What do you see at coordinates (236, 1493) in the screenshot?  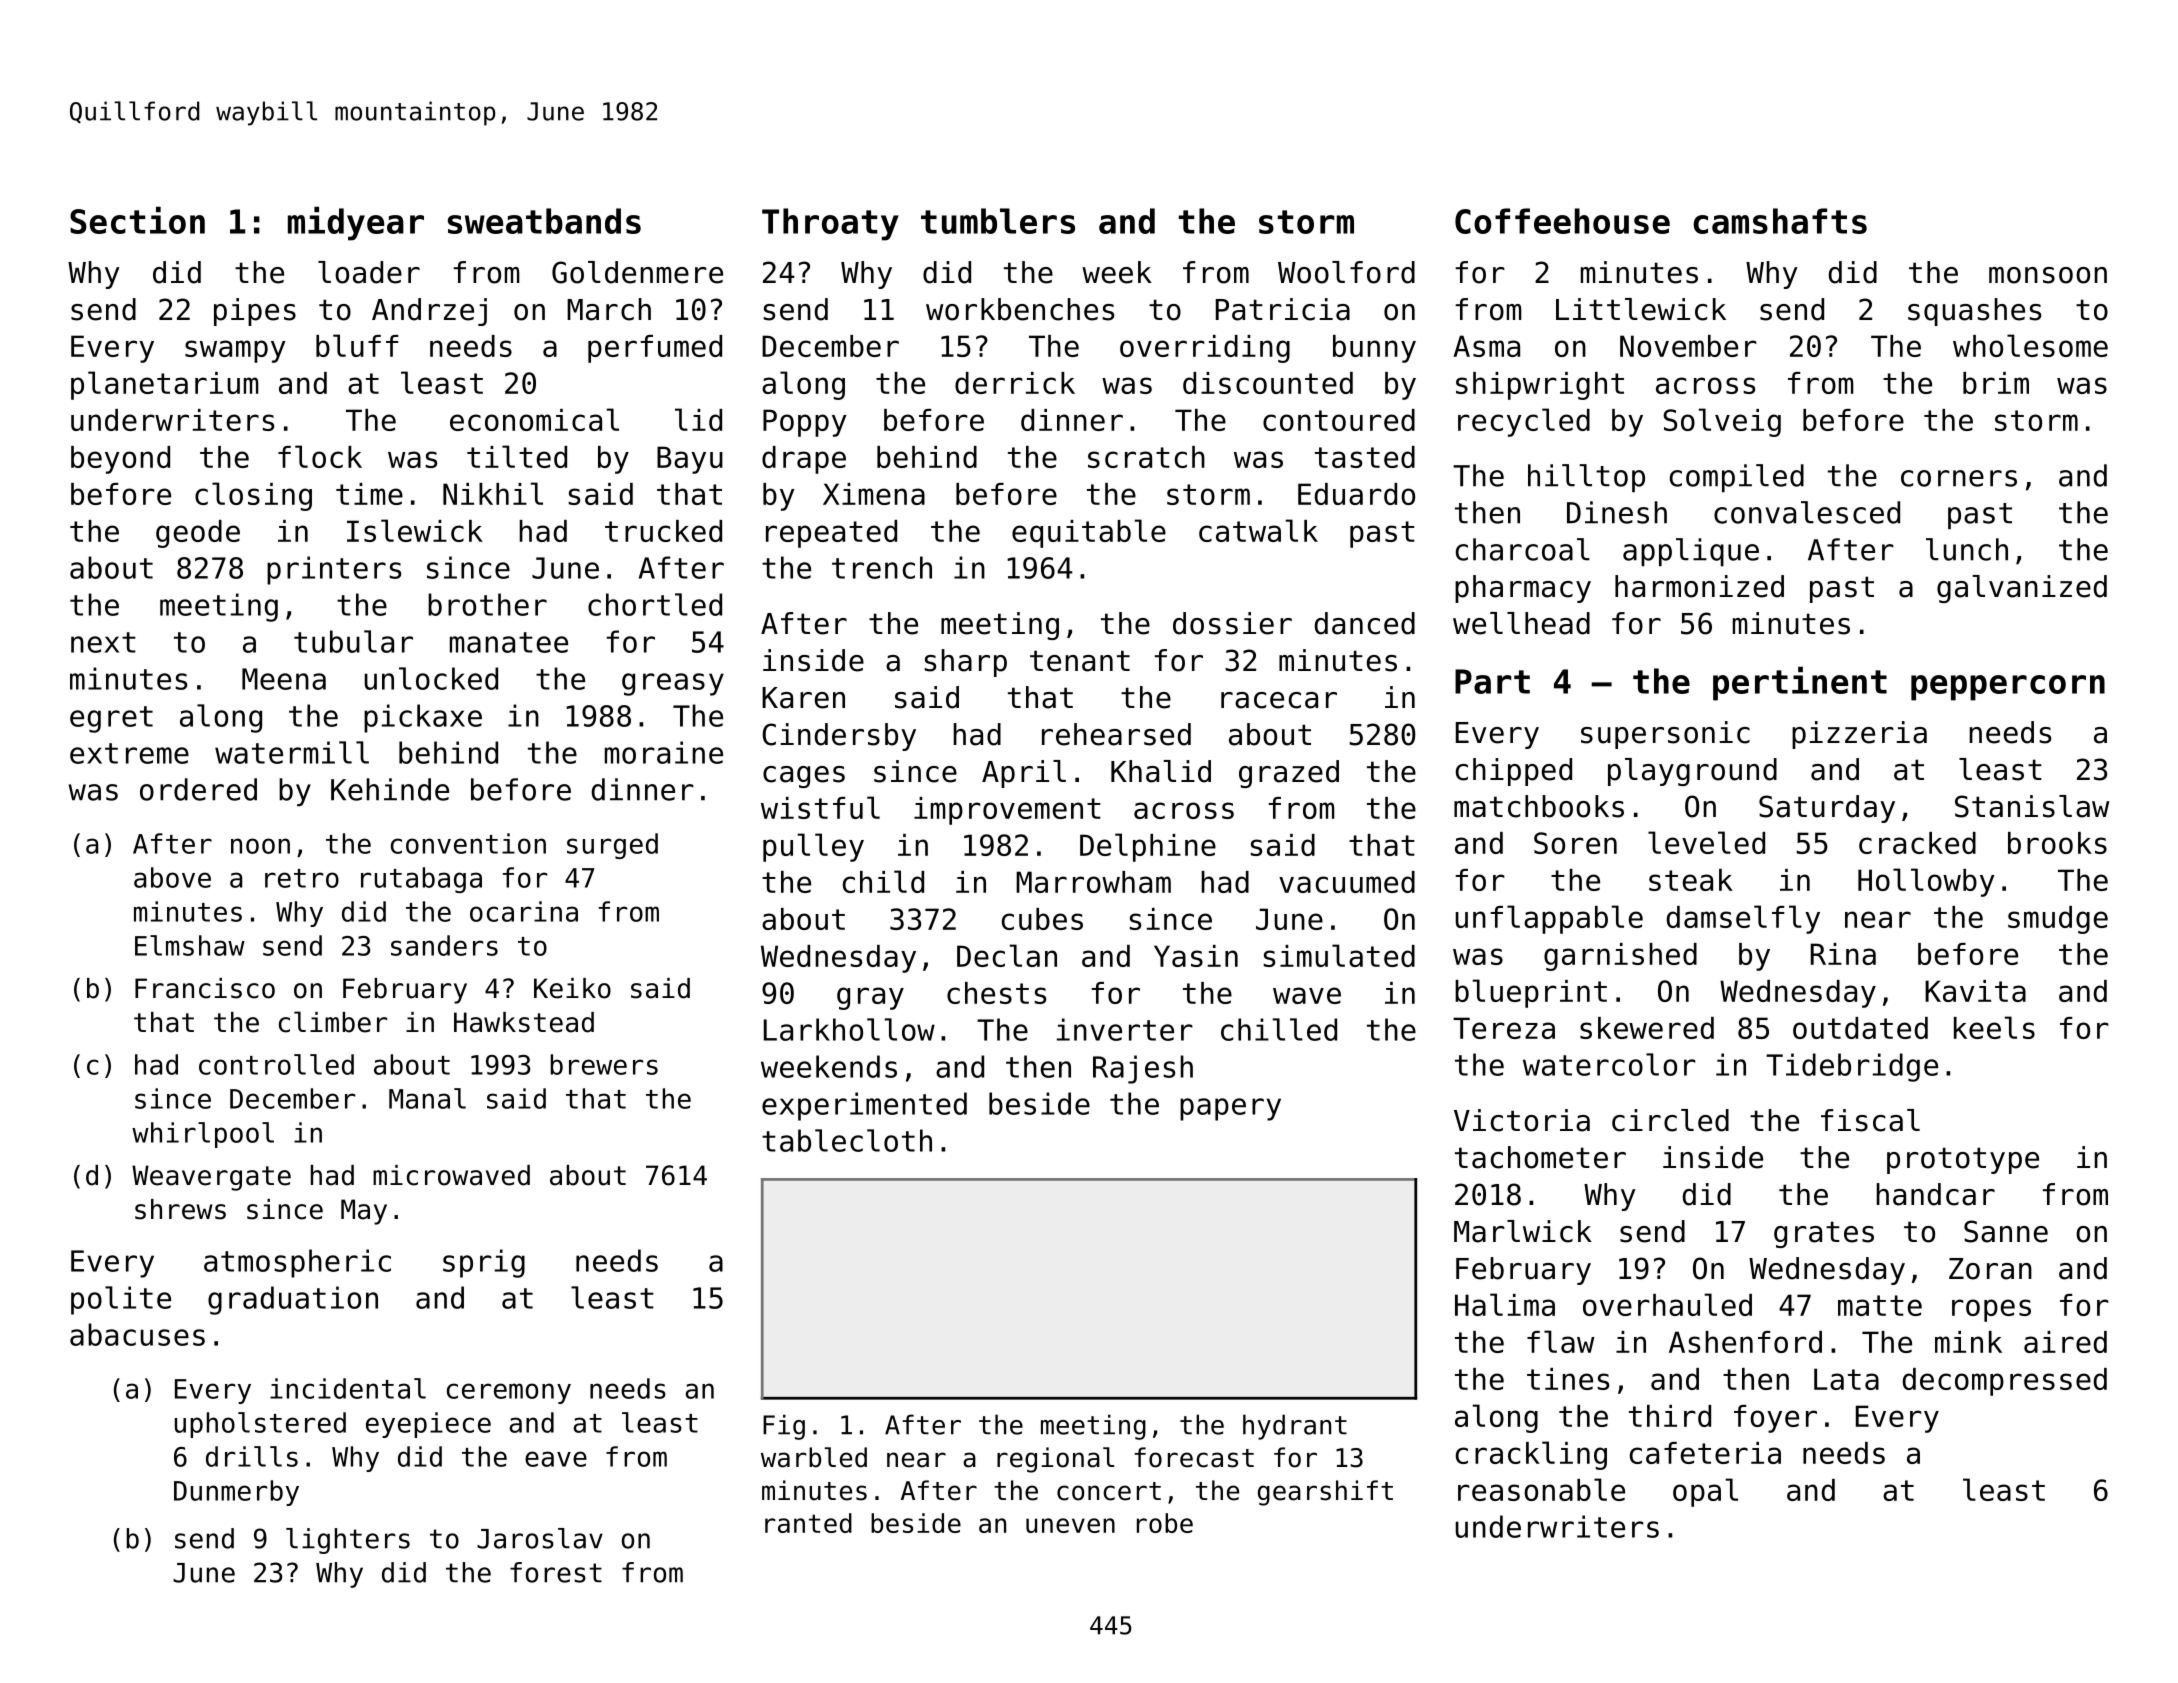 I see `Dunmerby` at bounding box center [236, 1493].
